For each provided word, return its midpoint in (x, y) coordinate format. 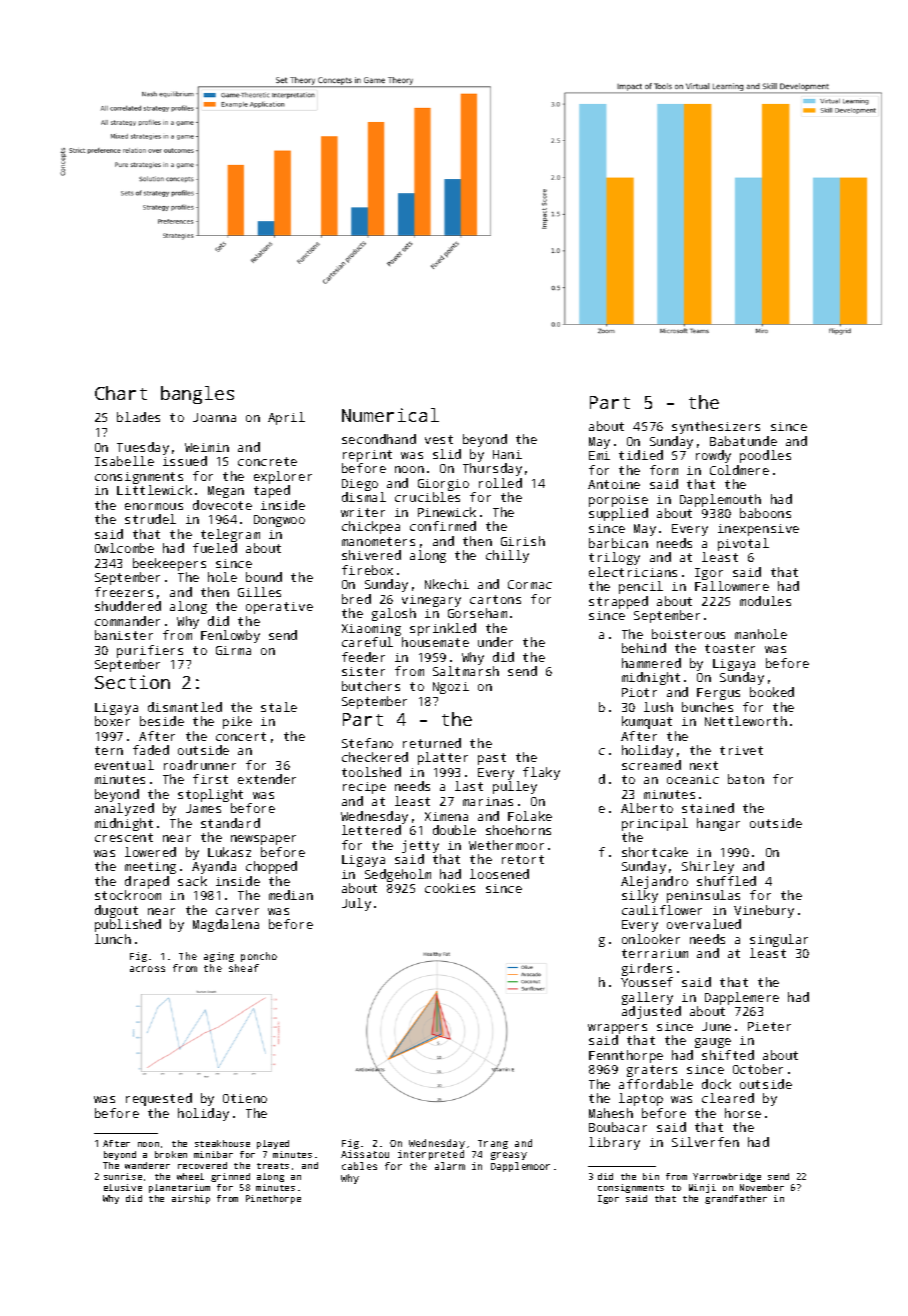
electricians (633, 572)
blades (138, 417)
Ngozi (451, 688)
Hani (507, 454)
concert (241, 736)
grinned (230, 1177)
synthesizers (716, 427)
